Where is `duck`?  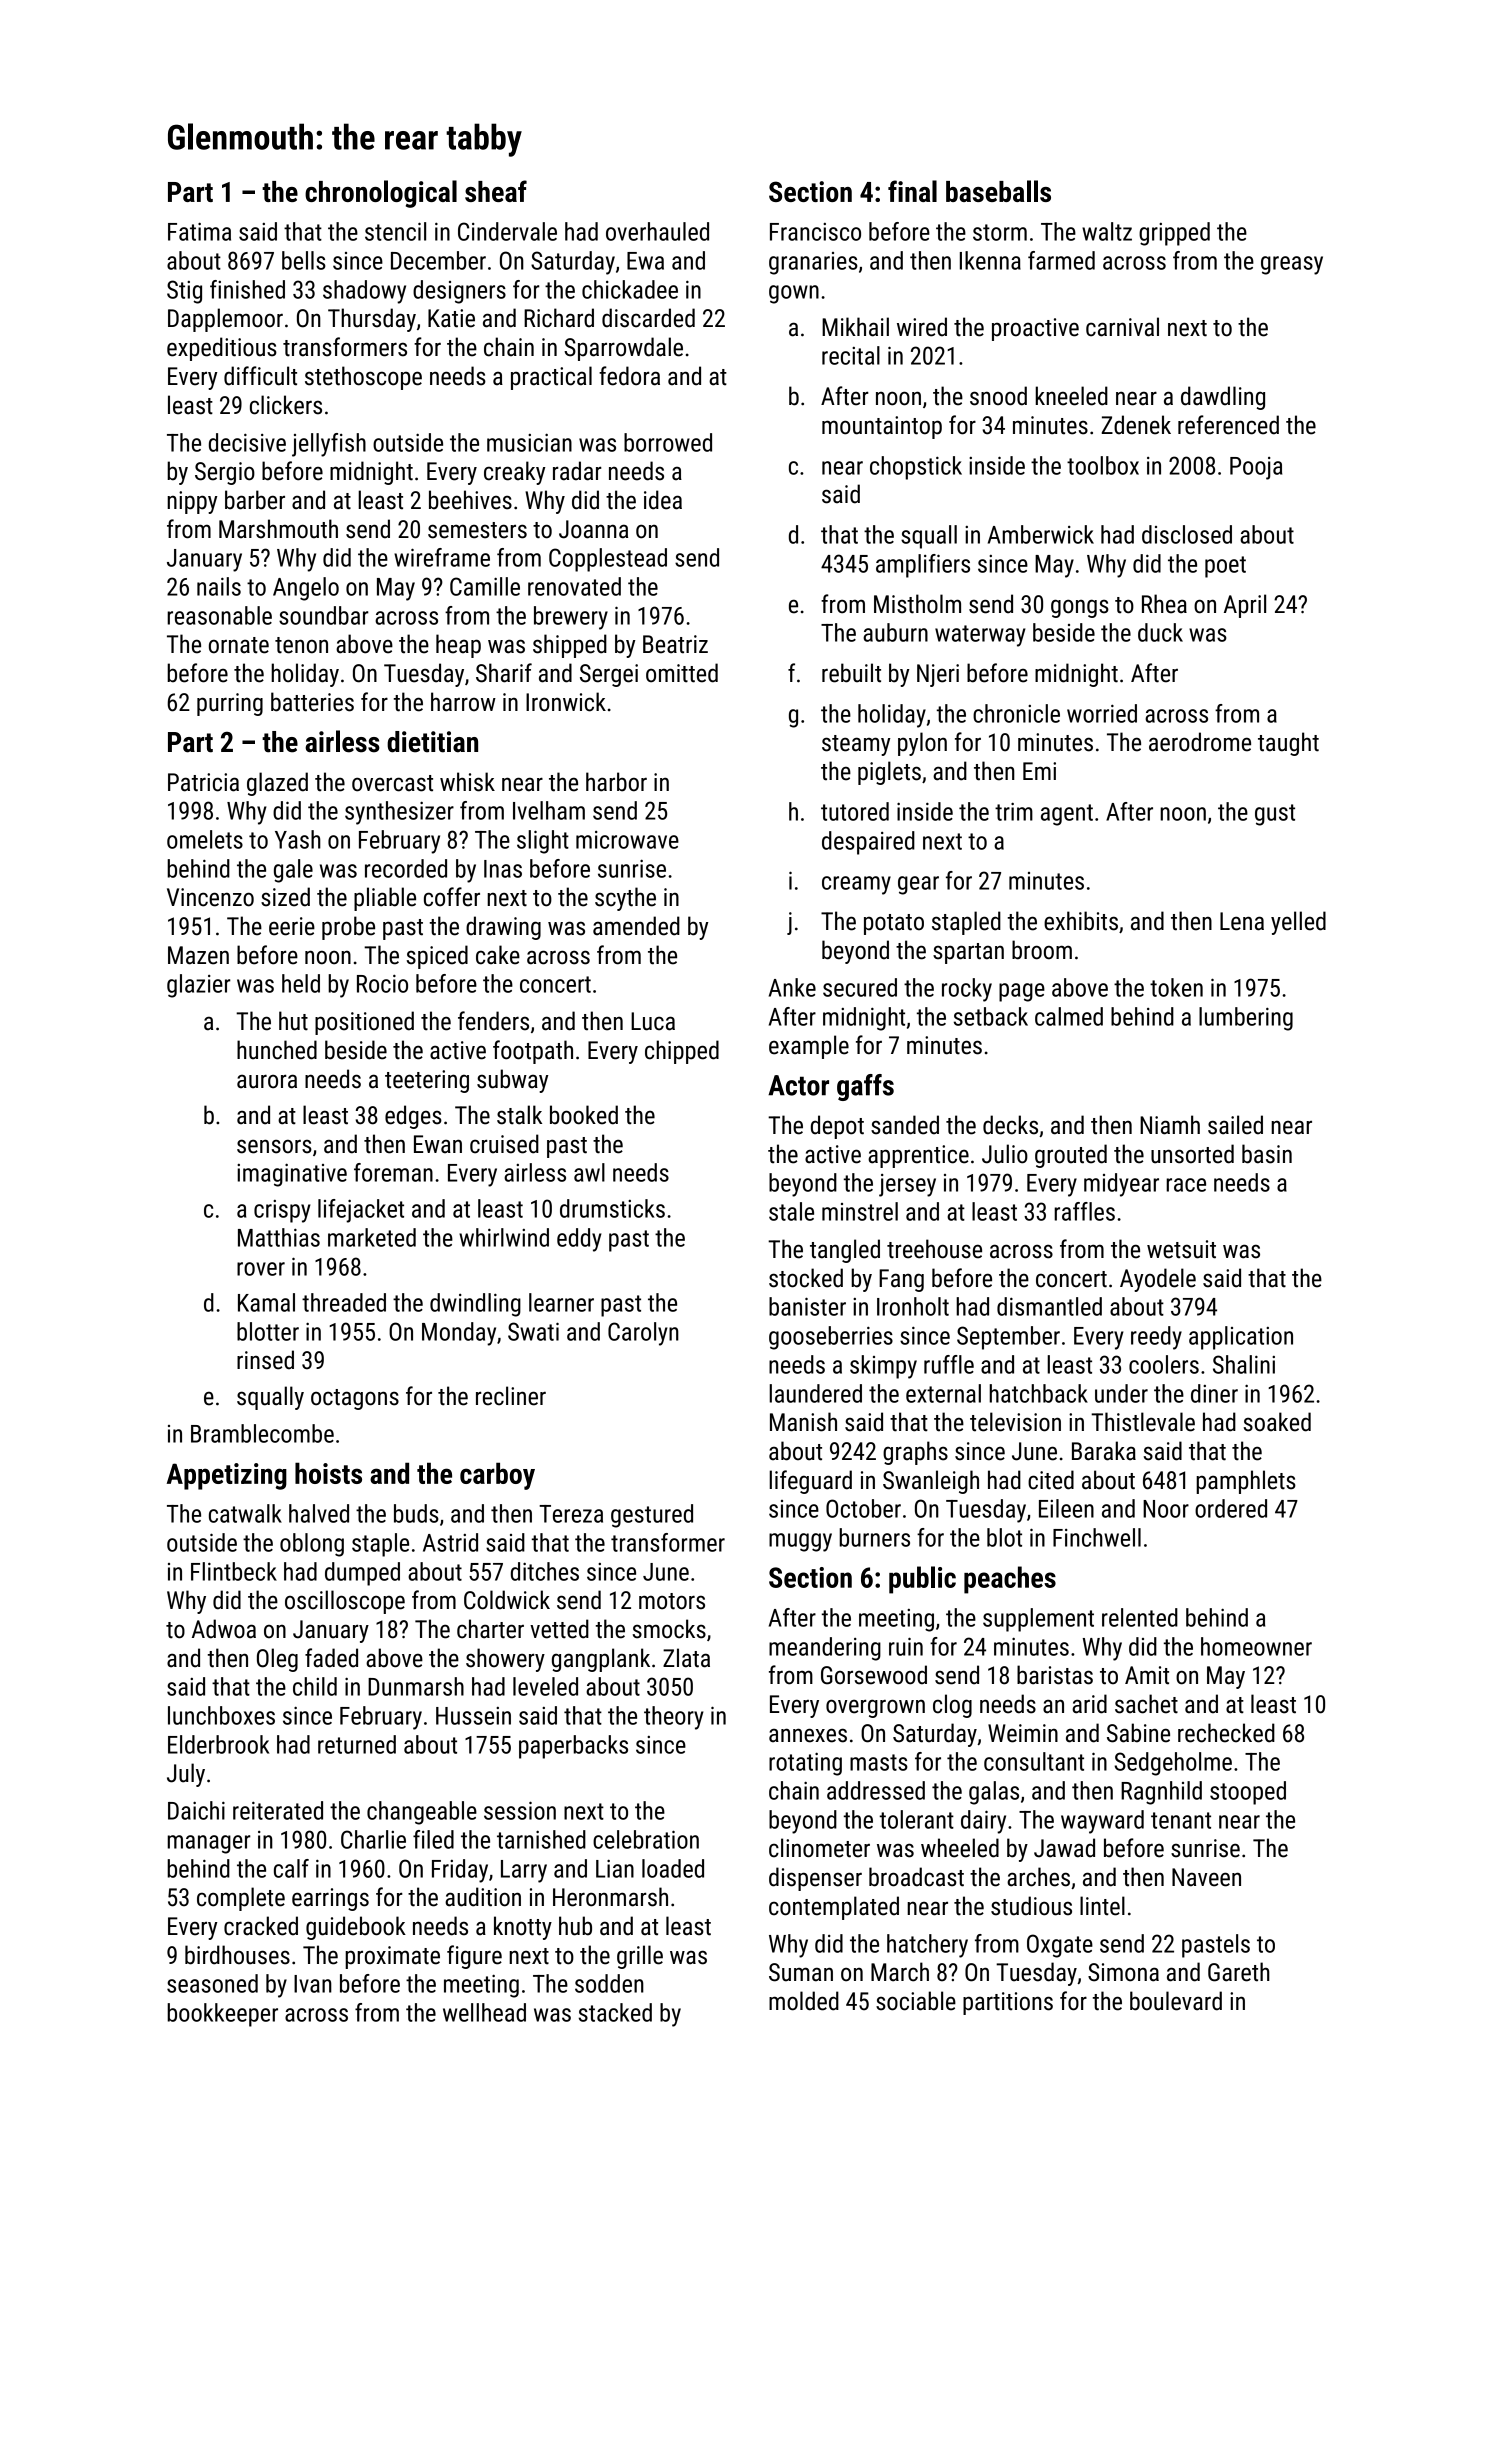
duck is located at coordinates (1160, 632).
